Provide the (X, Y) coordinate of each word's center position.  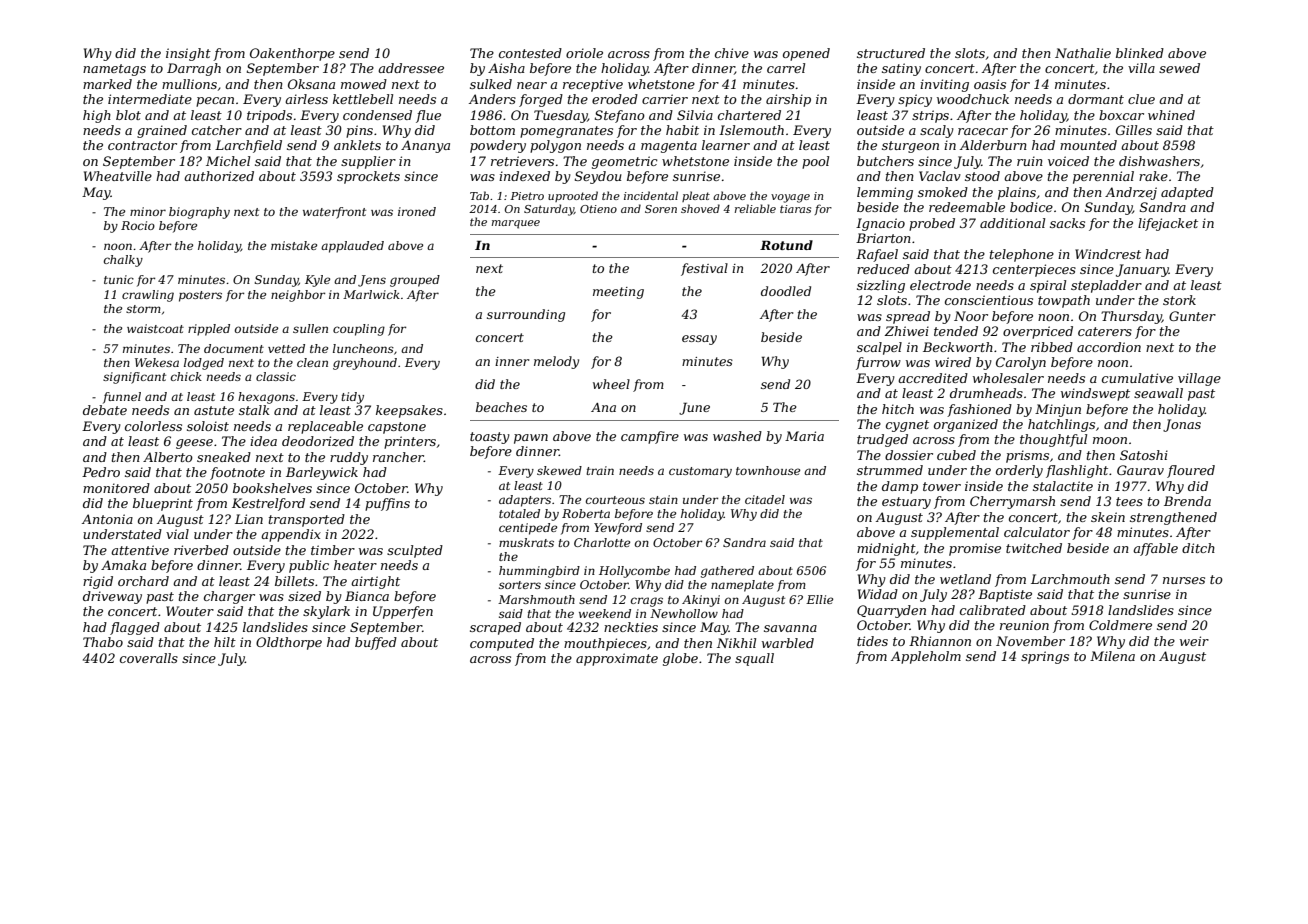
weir (1194, 641)
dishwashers (1159, 161)
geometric (625, 162)
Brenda (1187, 501)
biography (199, 213)
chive (732, 53)
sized (304, 596)
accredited (933, 378)
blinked (1140, 53)
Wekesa (157, 362)
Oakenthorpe (292, 54)
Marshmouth (536, 599)
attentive (140, 550)
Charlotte (602, 542)
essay (699, 340)
